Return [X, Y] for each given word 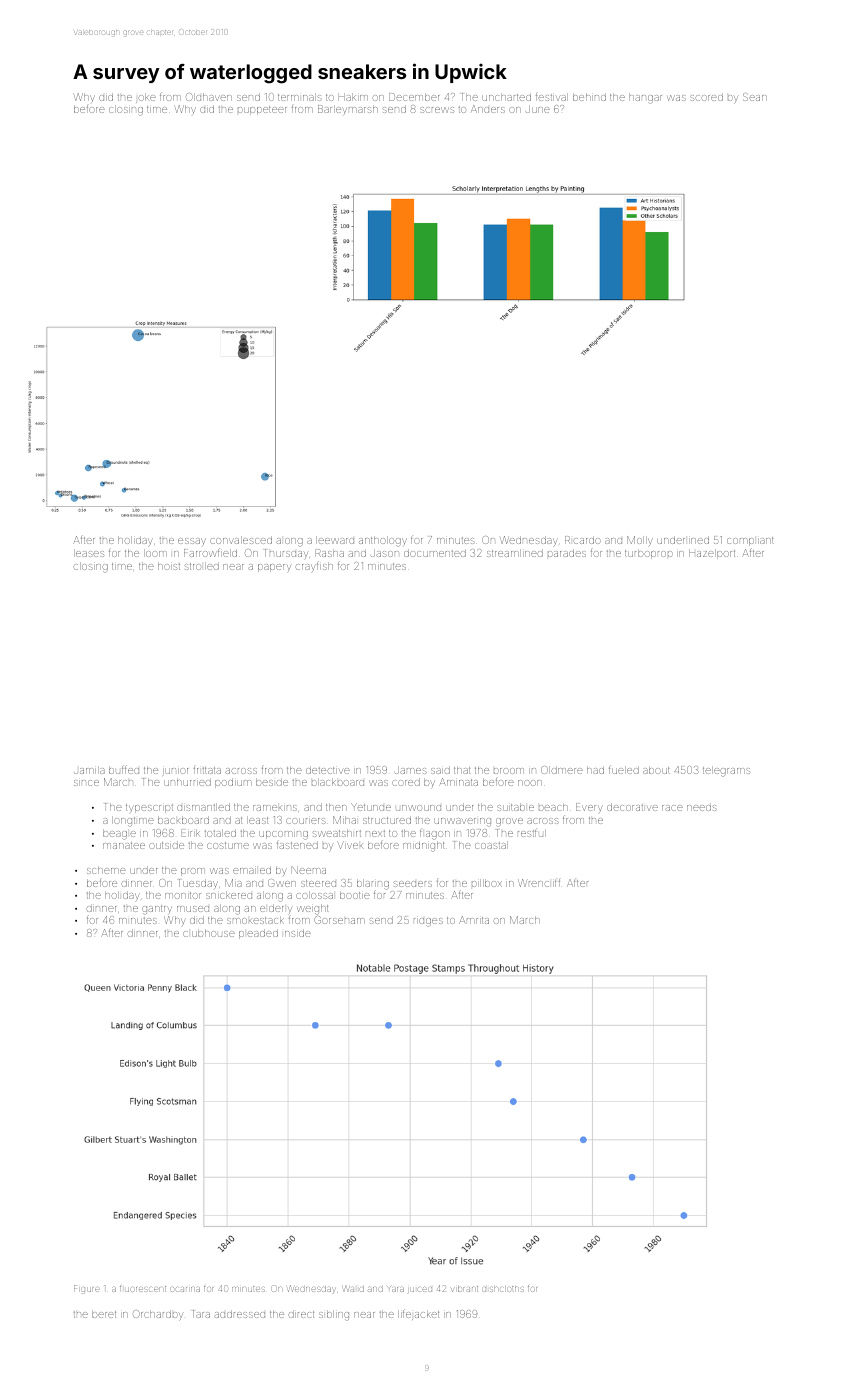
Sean [755, 97]
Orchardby [158, 1315]
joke [146, 98]
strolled [202, 566]
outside [166, 845]
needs [702, 807]
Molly [640, 541]
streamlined [515, 553]
